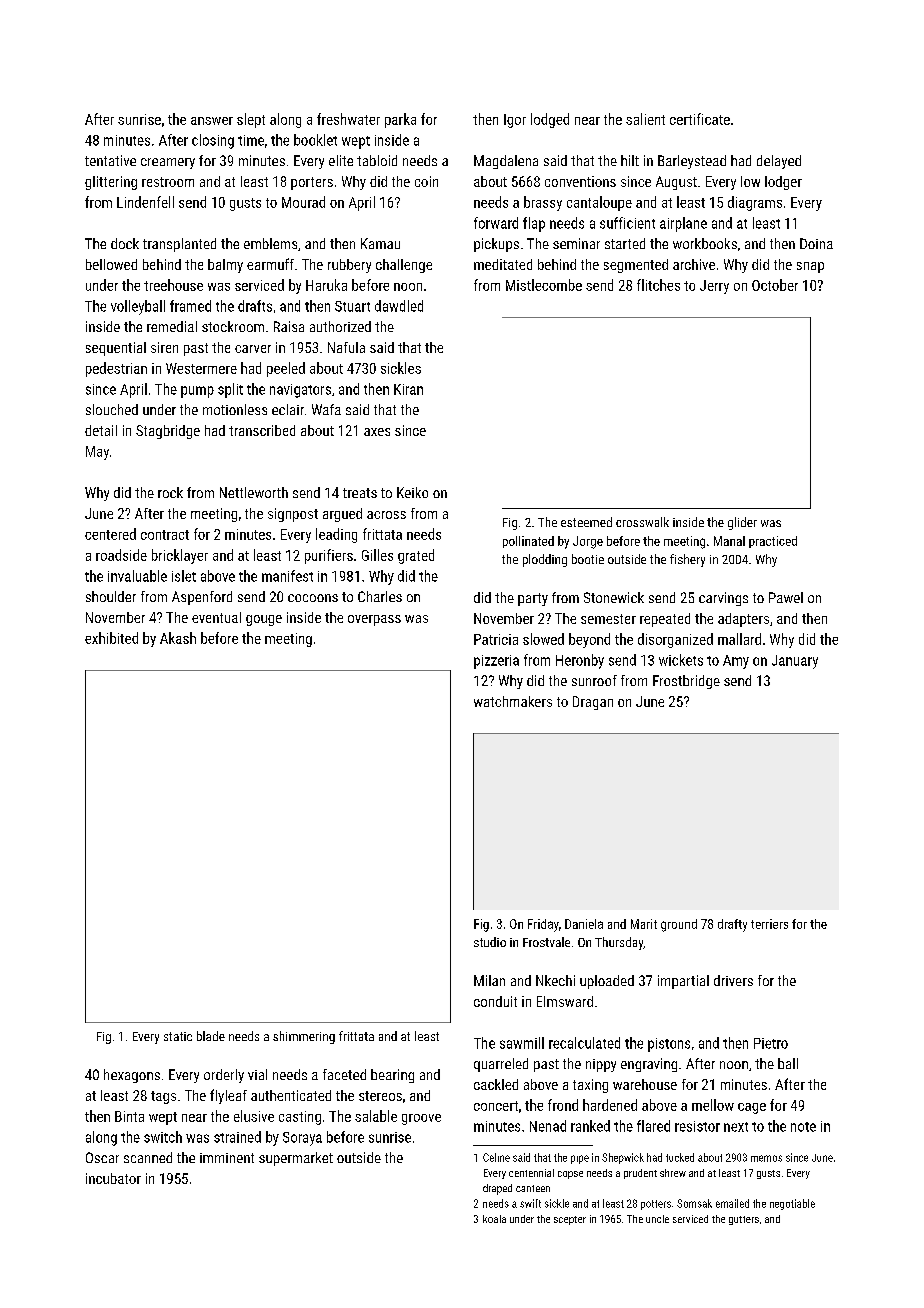 The image size is (924, 1308). Describe the element at coordinates (178, 638) in the screenshot. I see `Akash` at that location.
